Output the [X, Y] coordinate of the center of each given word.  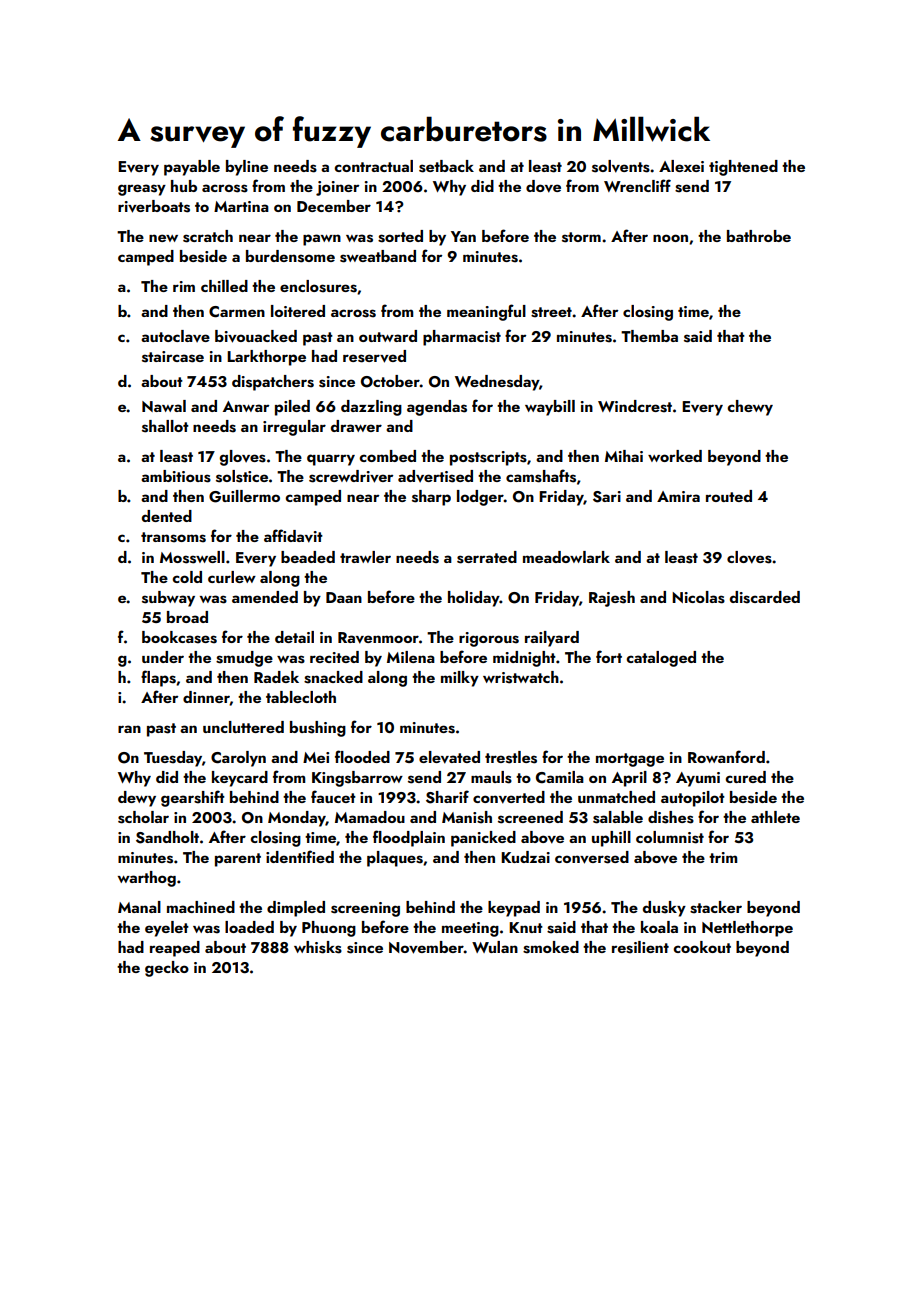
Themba [649, 336]
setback [446, 166]
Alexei [681, 166]
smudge [244, 659]
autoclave [175, 336]
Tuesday [173, 759]
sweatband [378, 256]
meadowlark [566, 557]
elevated [449, 757]
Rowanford [726, 756]
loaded [249, 927]
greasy [142, 190]
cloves [749, 557]
